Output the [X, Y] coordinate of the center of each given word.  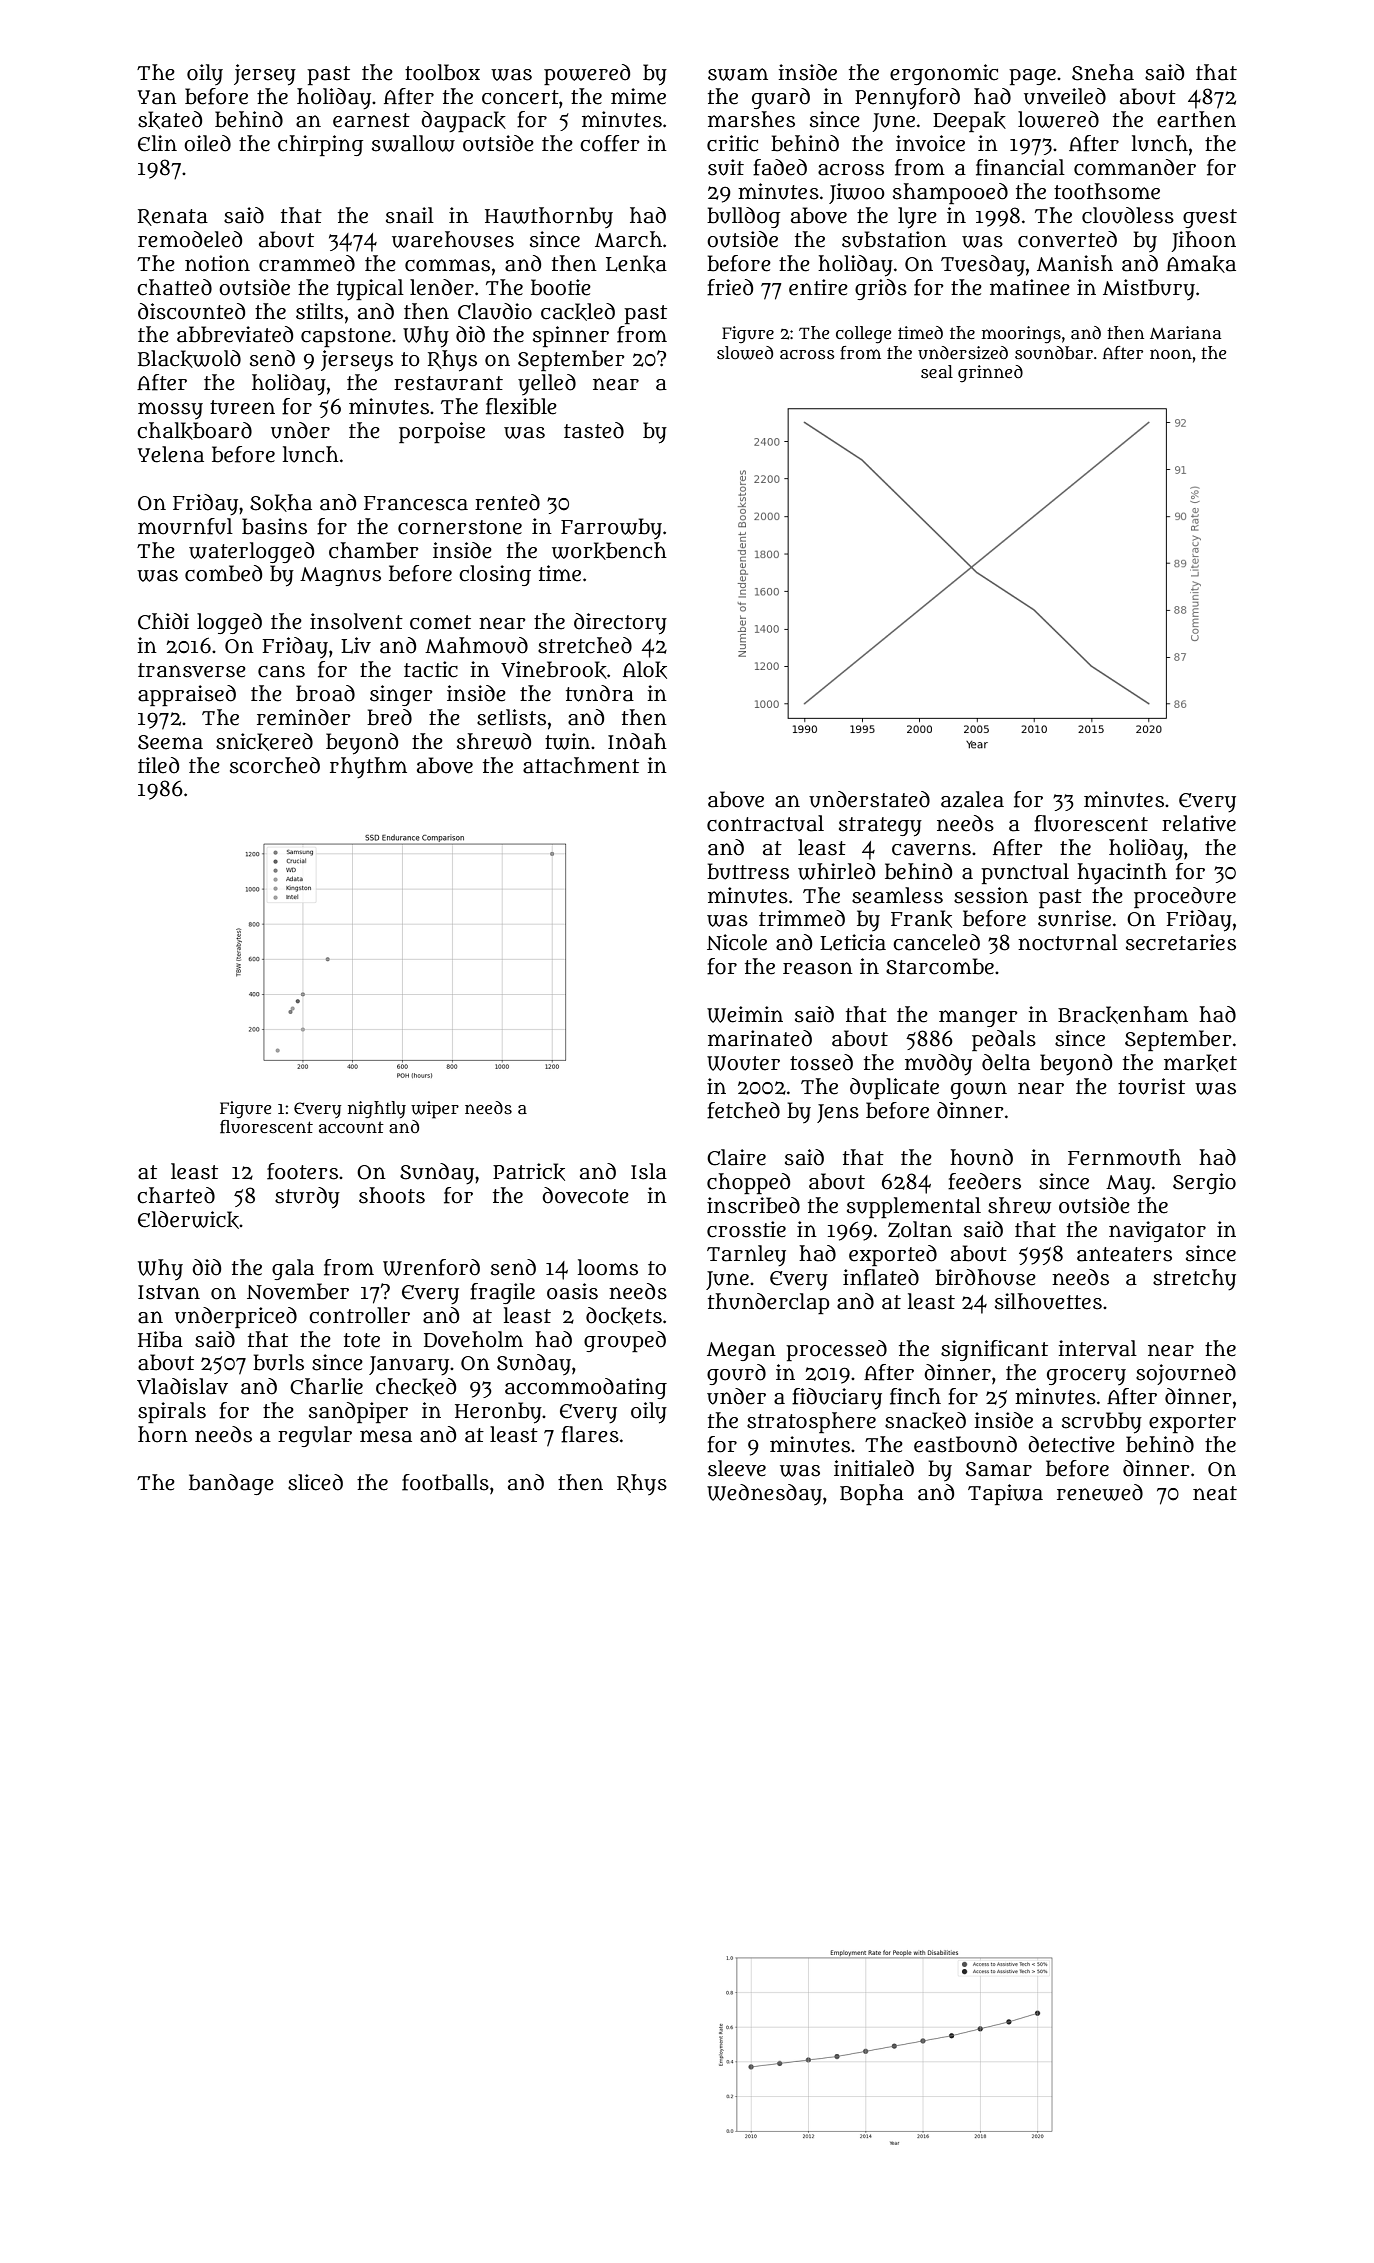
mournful [185, 526]
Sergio [1204, 1183]
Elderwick [188, 1220]
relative [1199, 823]
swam [738, 74]
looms [608, 1267]
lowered [1058, 119]
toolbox [442, 72]
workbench [609, 551]
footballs [445, 1482]
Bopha [872, 1494]
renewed [1100, 1492]
